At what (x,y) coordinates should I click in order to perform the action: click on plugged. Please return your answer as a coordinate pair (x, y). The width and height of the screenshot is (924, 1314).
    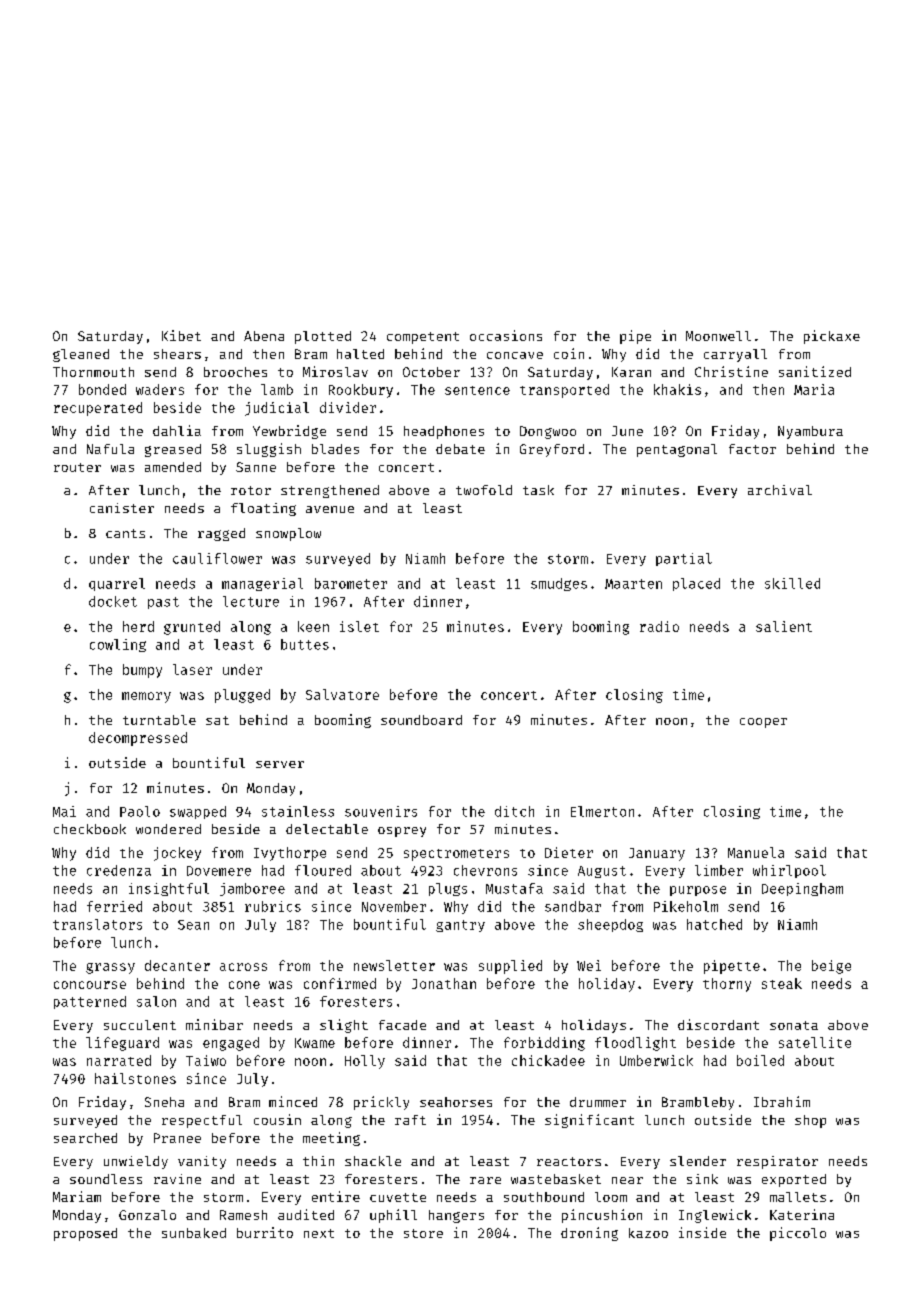
    Looking at the image, I should click on (242, 696).
